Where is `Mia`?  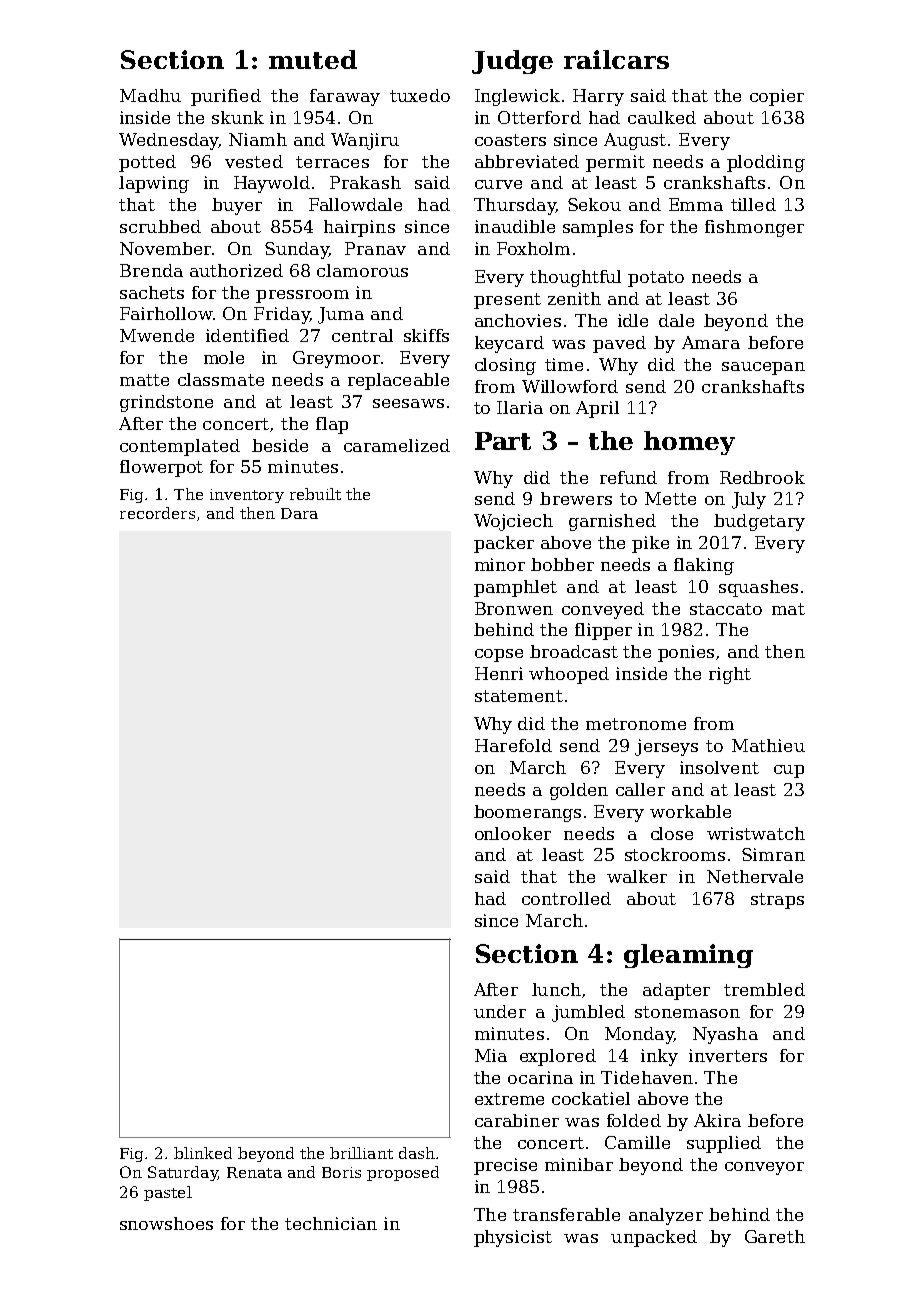 Mia is located at coordinates (491, 1055).
